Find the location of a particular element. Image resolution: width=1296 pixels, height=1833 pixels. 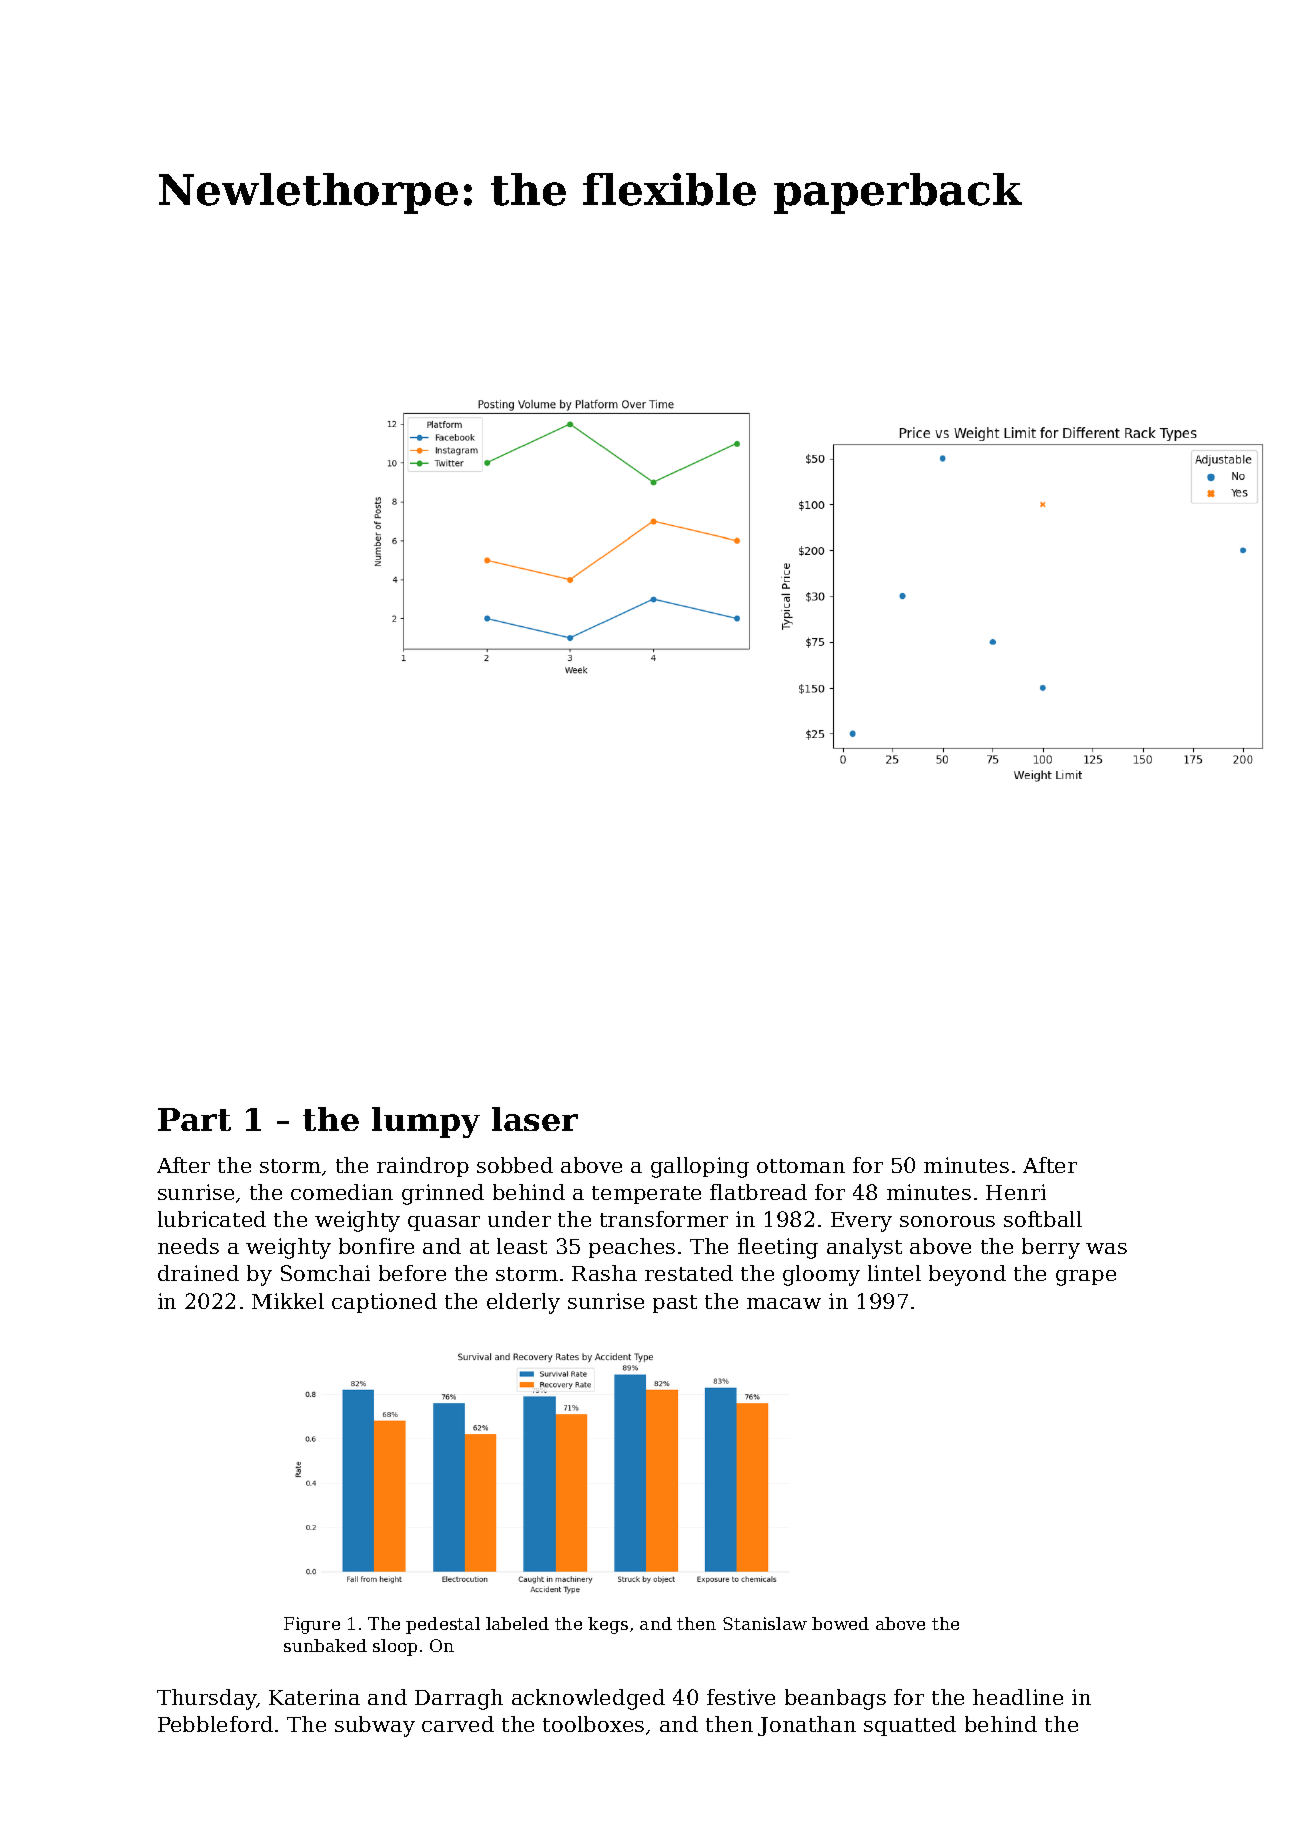

restated is located at coordinates (689, 1273).
